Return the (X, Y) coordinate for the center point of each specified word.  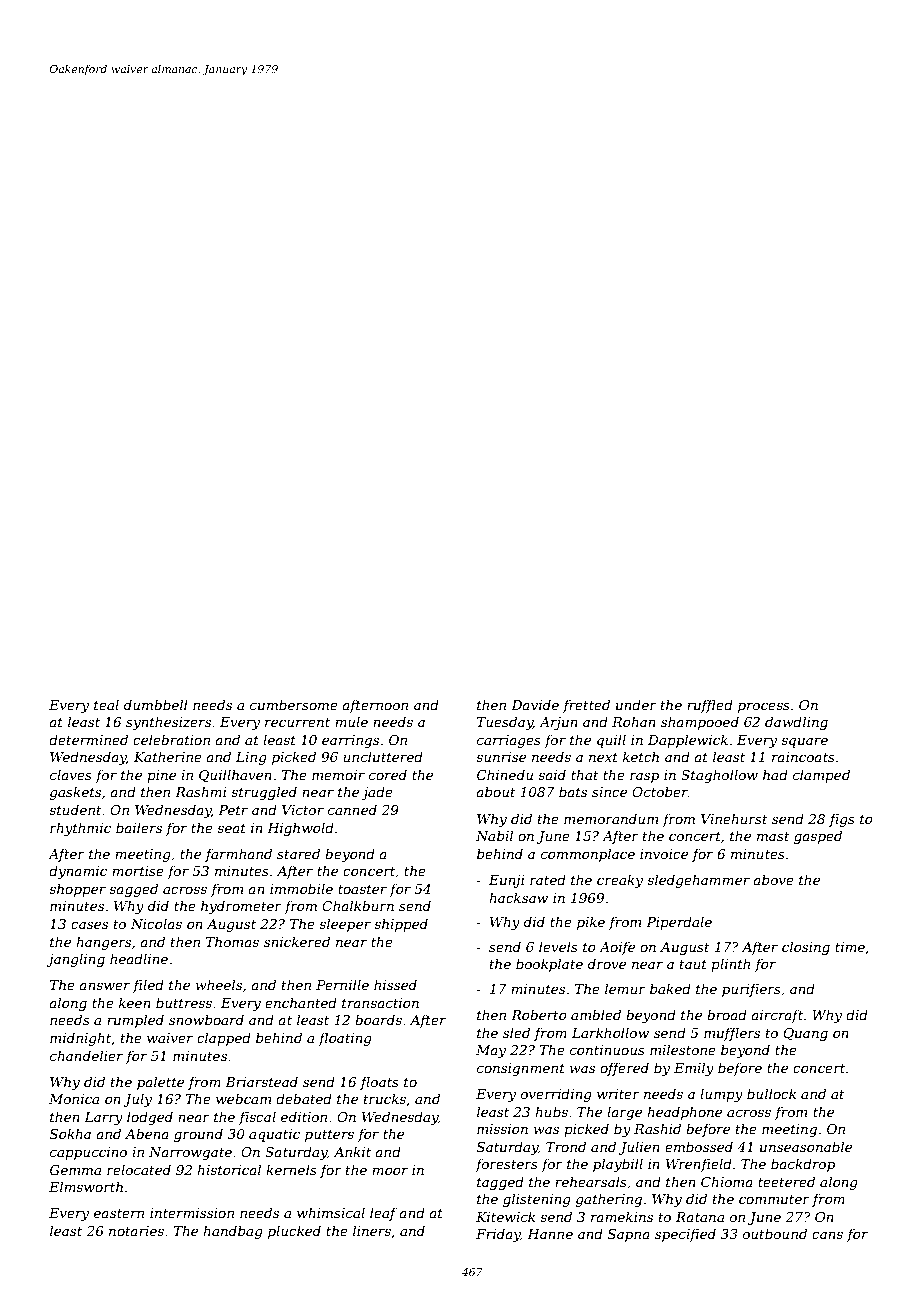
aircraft (777, 1016)
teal (106, 704)
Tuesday (505, 723)
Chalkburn (358, 905)
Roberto (539, 1014)
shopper (77, 890)
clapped (224, 1039)
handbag (233, 1232)
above (774, 879)
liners (372, 1230)
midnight (80, 1039)
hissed (395, 984)
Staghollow (719, 776)
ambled (596, 1014)
